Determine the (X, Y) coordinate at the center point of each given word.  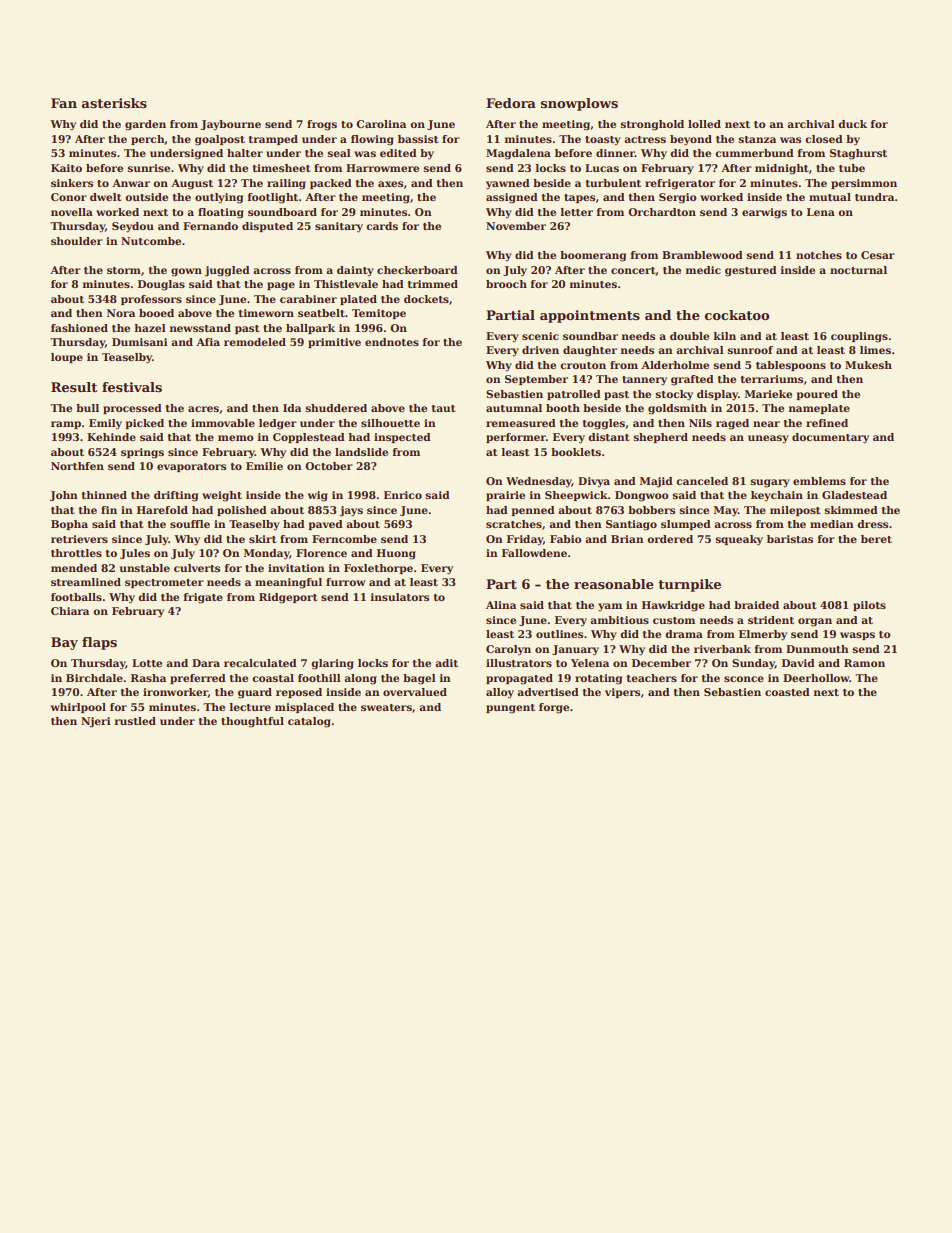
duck (852, 124)
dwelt (106, 197)
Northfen (77, 466)
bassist (418, 139)
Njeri (96, 722)
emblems (819, 481)
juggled (227, 271)
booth (563, 408)
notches (819, 255)
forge (554, 708)
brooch (506, 284)
